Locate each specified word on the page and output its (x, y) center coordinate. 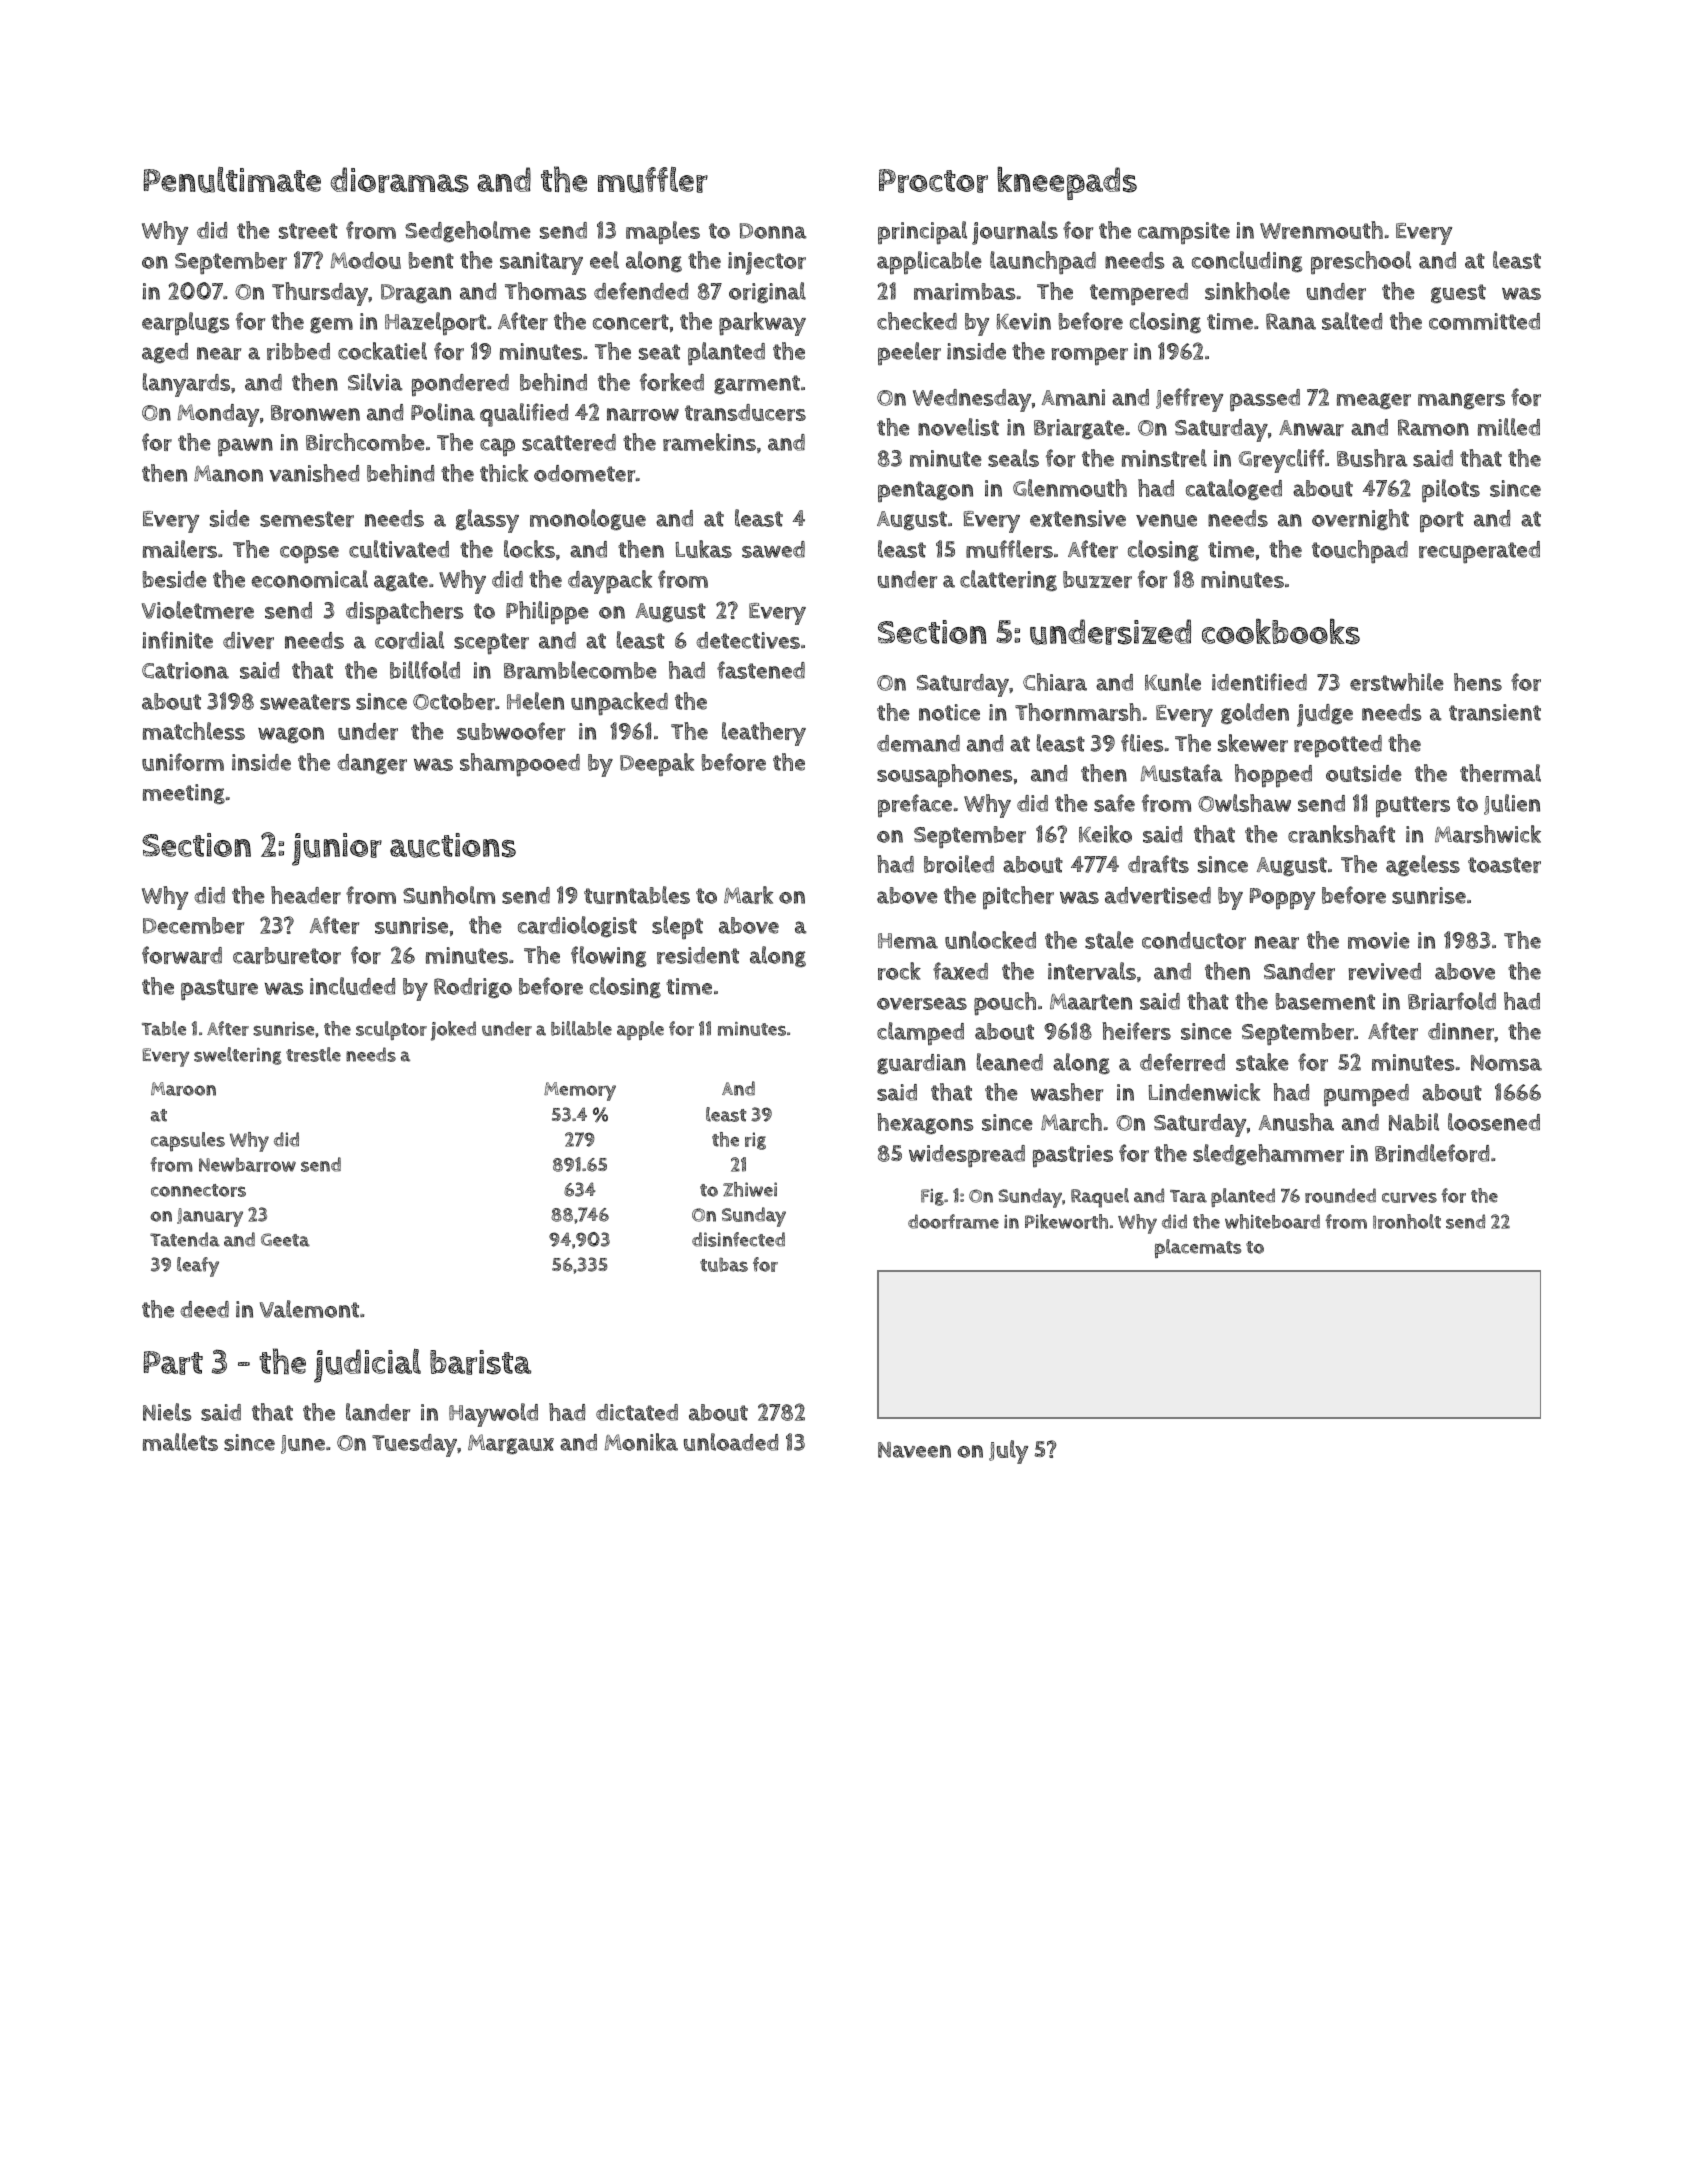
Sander (1299, 971)
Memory (580, 1091)
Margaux (511, 1444)
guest (1458, 293)
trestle (313, 1054)
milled (1509, 427)
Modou (365, 260)
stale (1109, 940)
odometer (584, 473)
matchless (194, 731)
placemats (1198, 1248)
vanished (314, 473)
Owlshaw (1244, 803)
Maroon (183, 1089)
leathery (764, 734)
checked (917, 321)
